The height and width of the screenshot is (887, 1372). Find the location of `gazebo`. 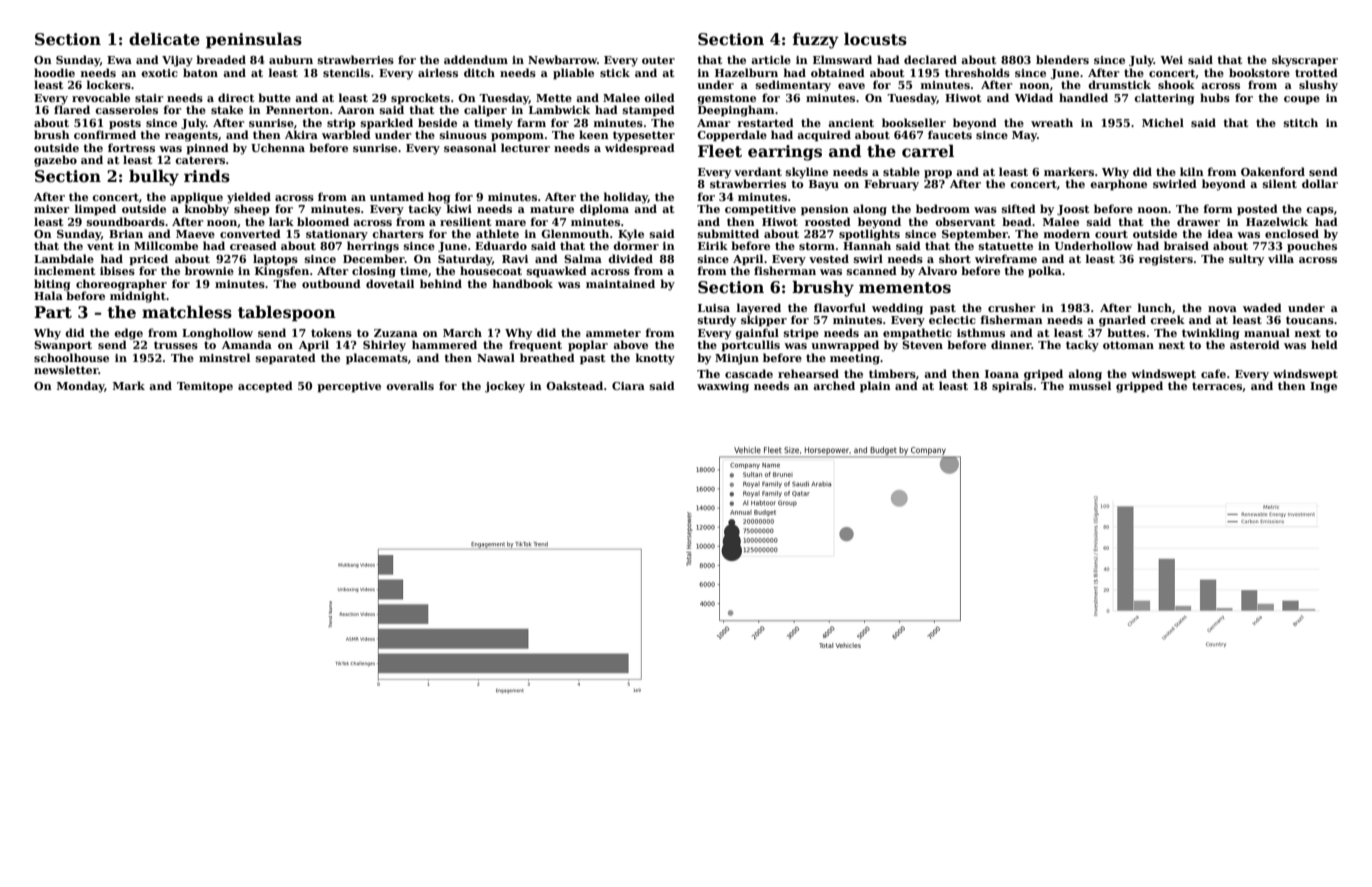

gazebo is located at coordinates (55, 161).
